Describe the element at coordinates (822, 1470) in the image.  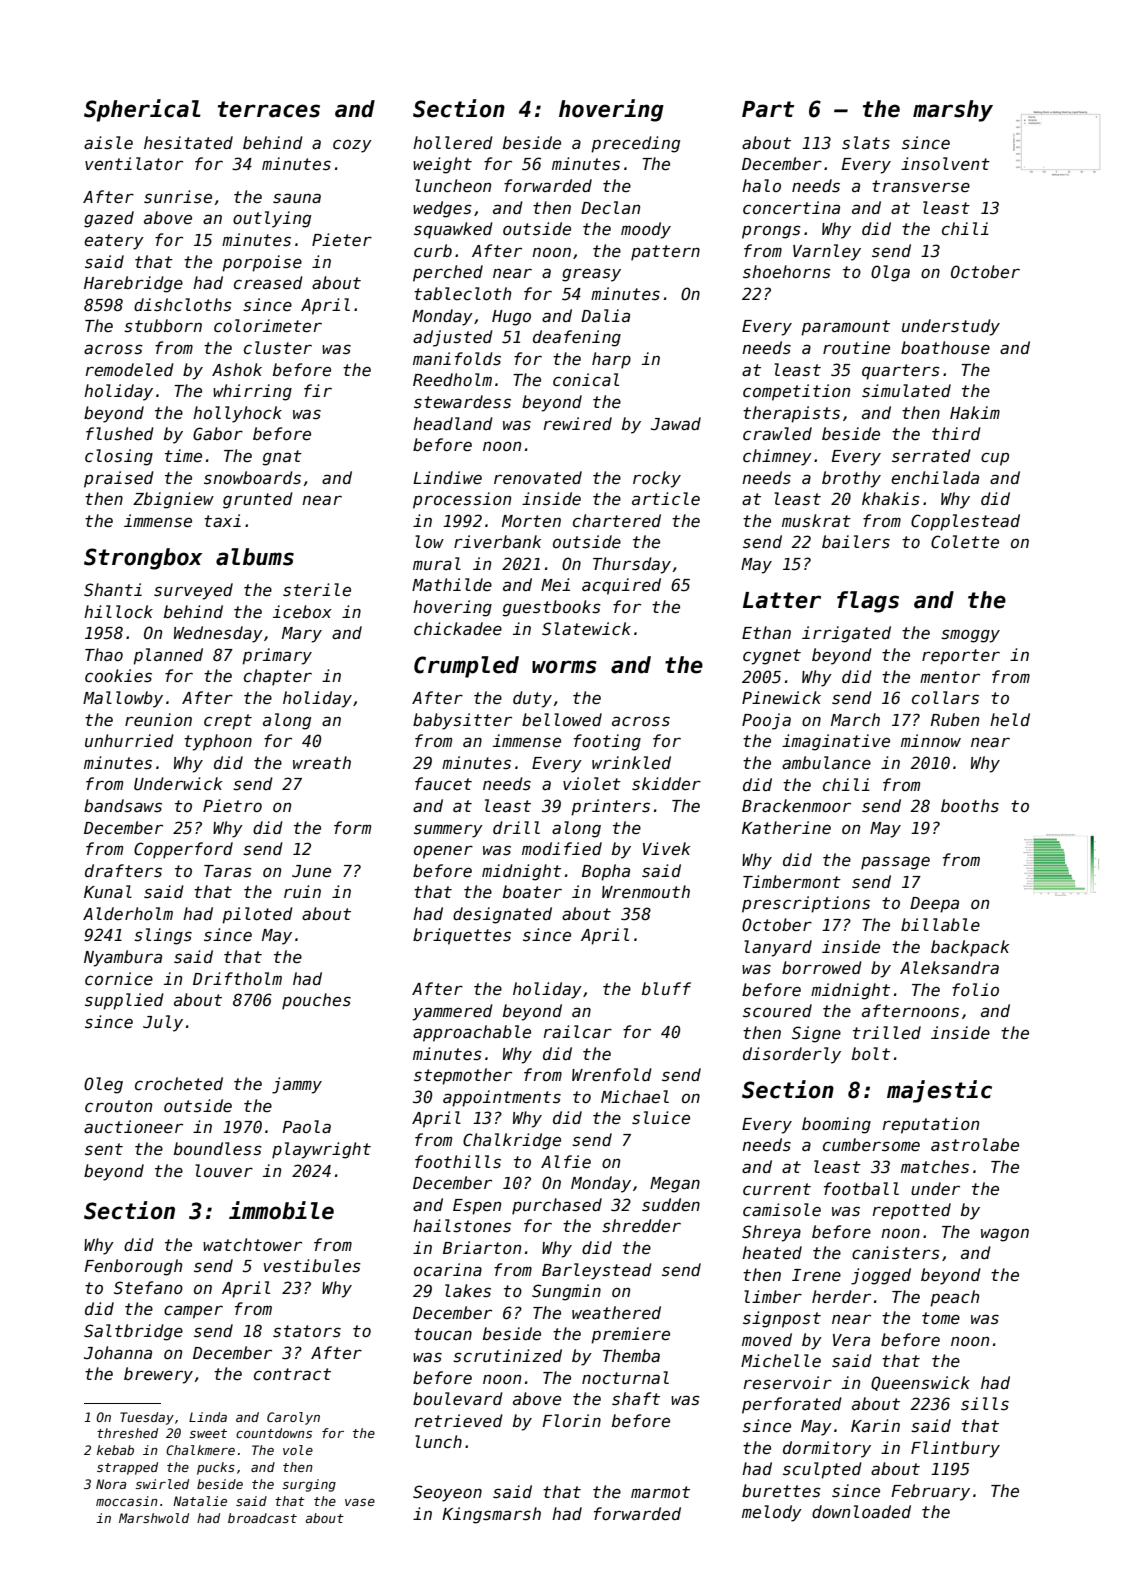
I see `sculpted` at that location.
